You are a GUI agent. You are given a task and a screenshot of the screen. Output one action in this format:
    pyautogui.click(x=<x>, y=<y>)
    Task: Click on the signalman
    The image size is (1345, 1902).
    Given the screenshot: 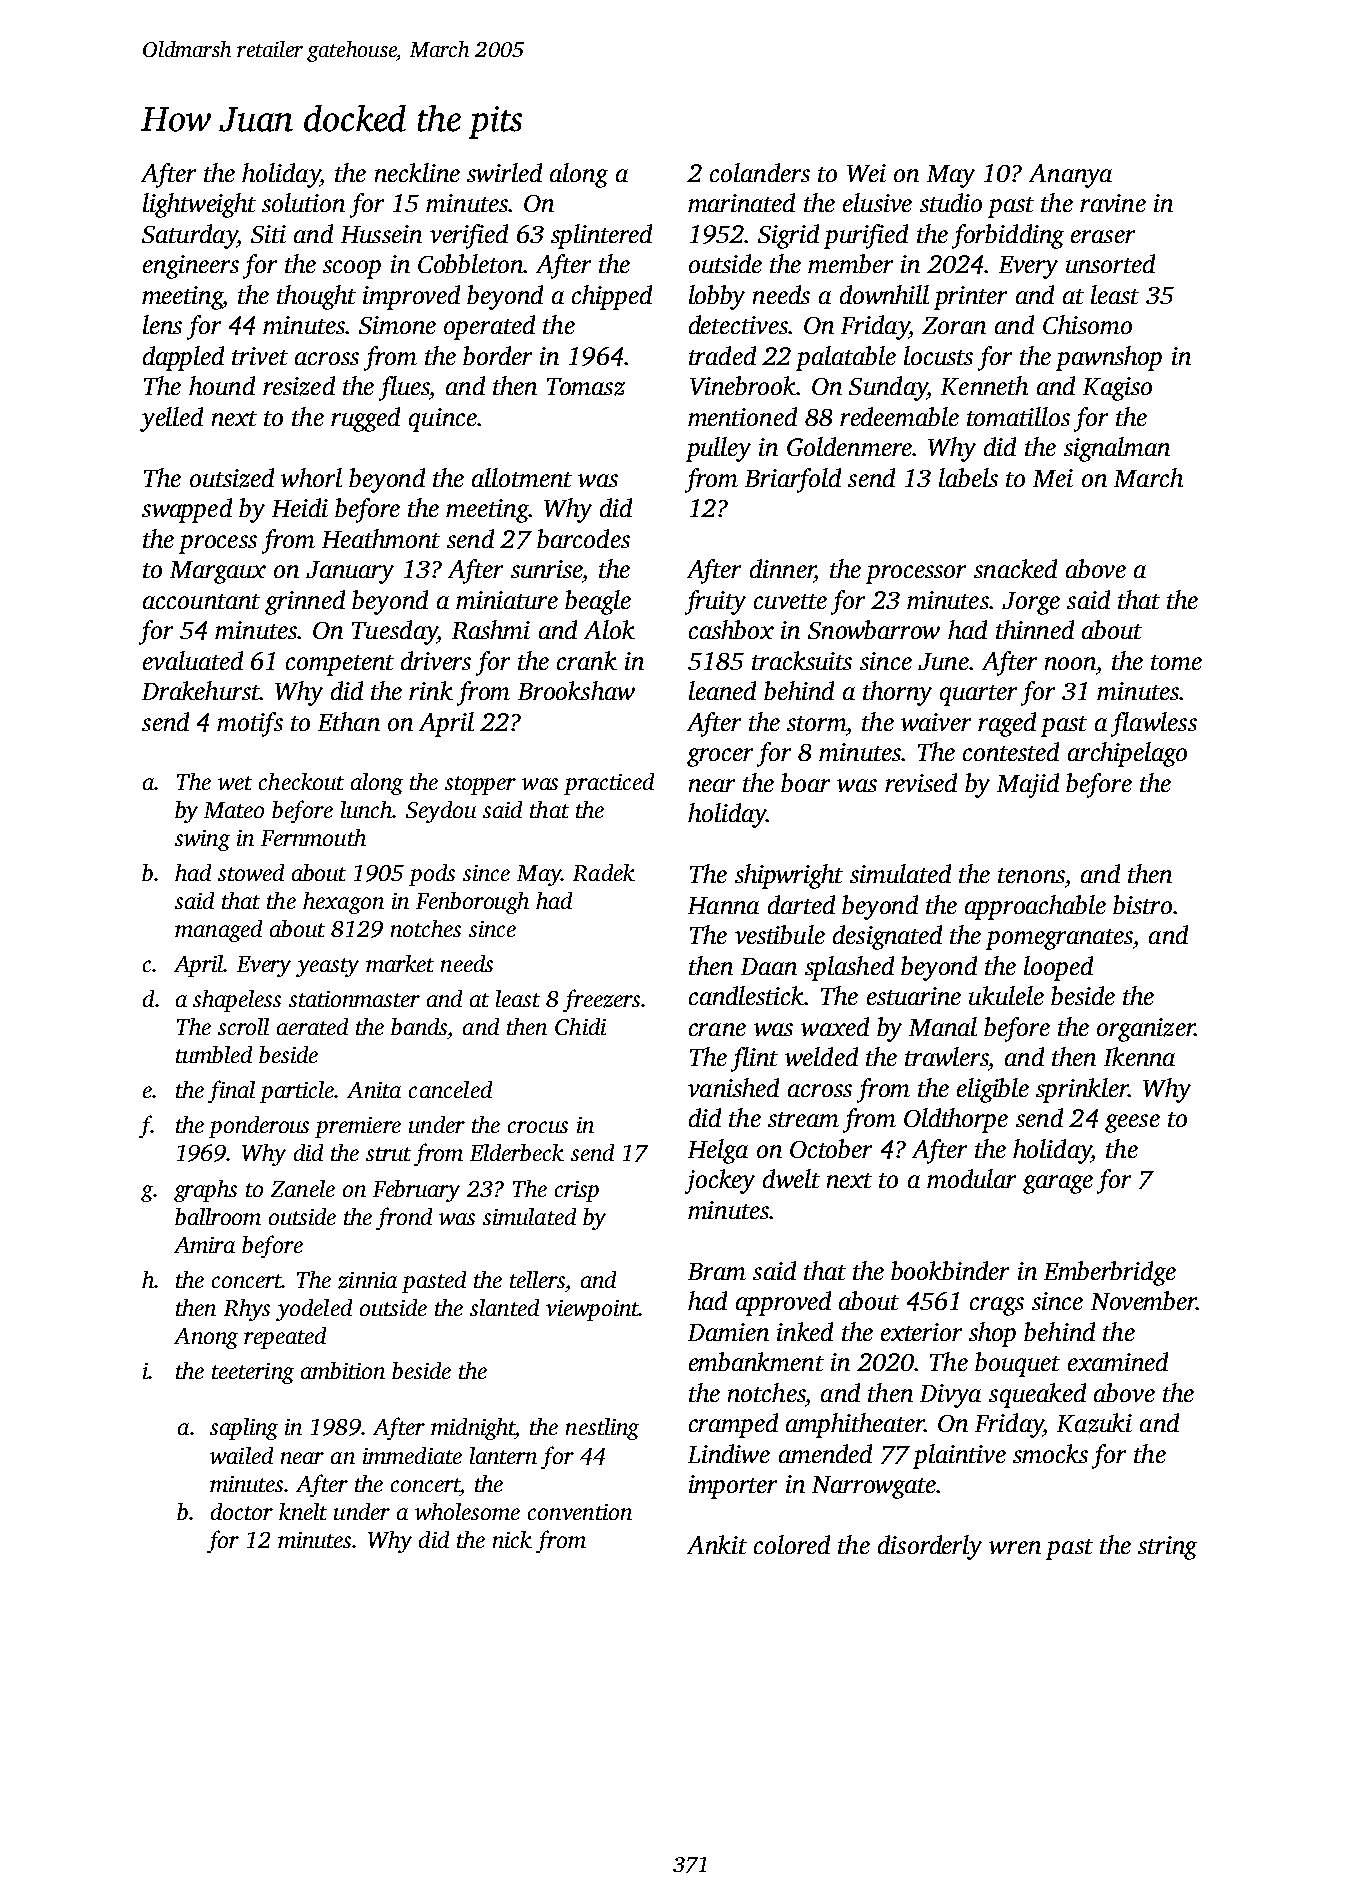 What is the action you would take?
    pyautogui.click(x=1117, y=449)
